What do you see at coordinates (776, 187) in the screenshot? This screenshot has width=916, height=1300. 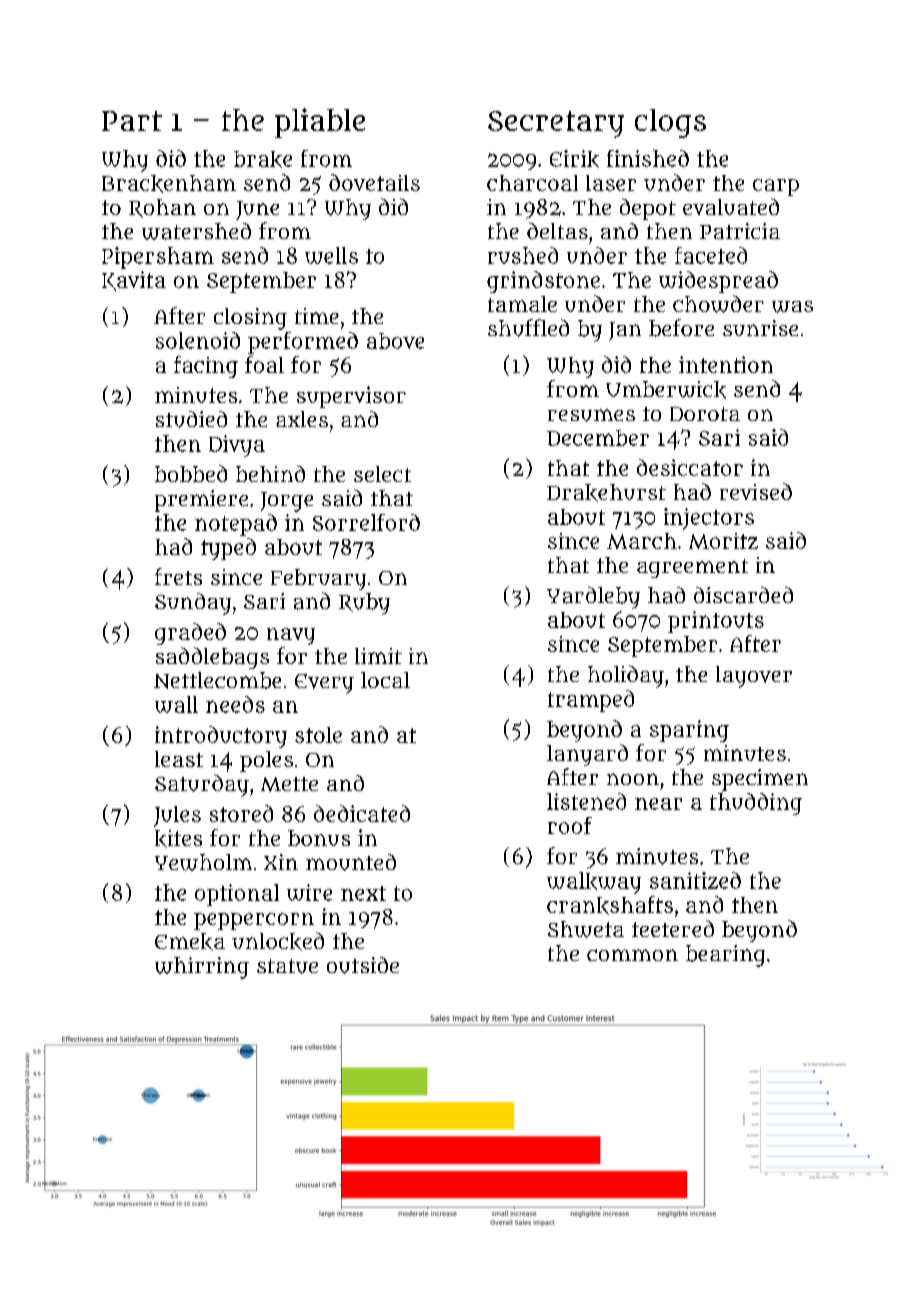 I see `carp` at bounding box center [776, 187].
